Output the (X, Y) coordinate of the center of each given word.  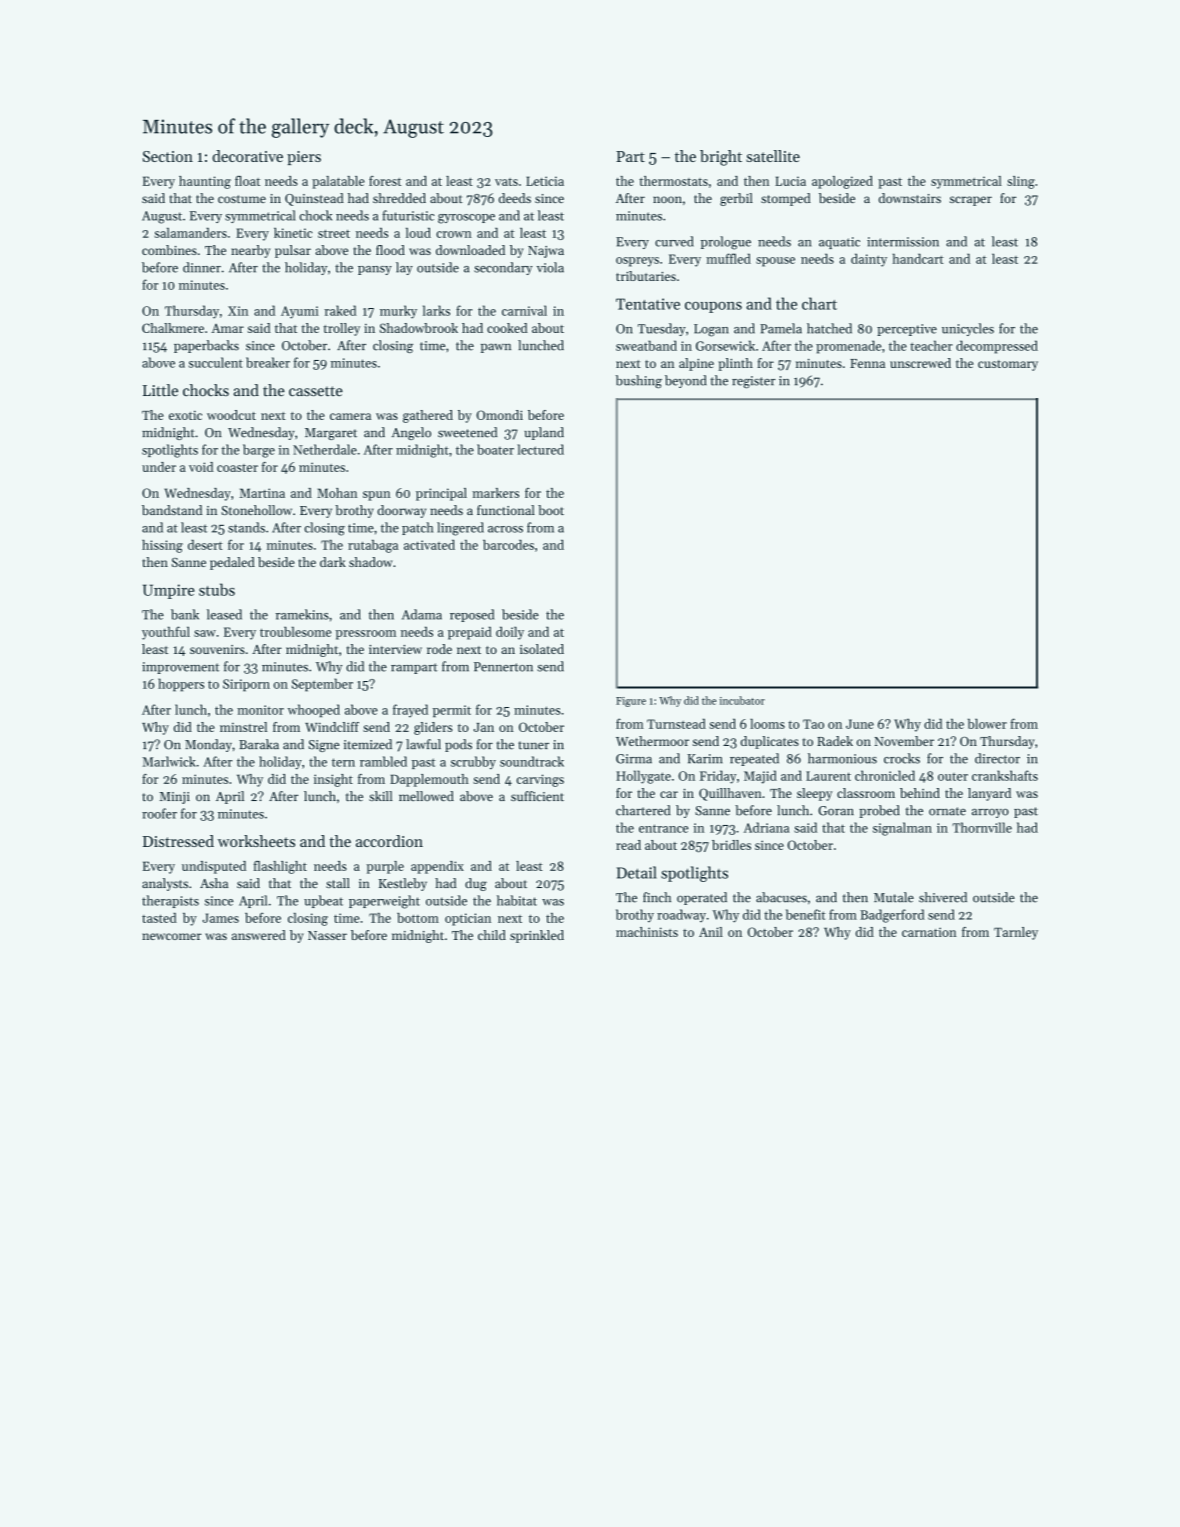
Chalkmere (173, 328)
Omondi (499, 415)
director (997, 758)
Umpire (169, 591)
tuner (533, 745)
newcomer (172, 936)
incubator (742, 700)
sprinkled (537, 936)
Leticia (545, 181)
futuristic (408, 215)
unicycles (968, 329)
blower (987, 723)
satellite (773, 156)
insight (333, 780)
